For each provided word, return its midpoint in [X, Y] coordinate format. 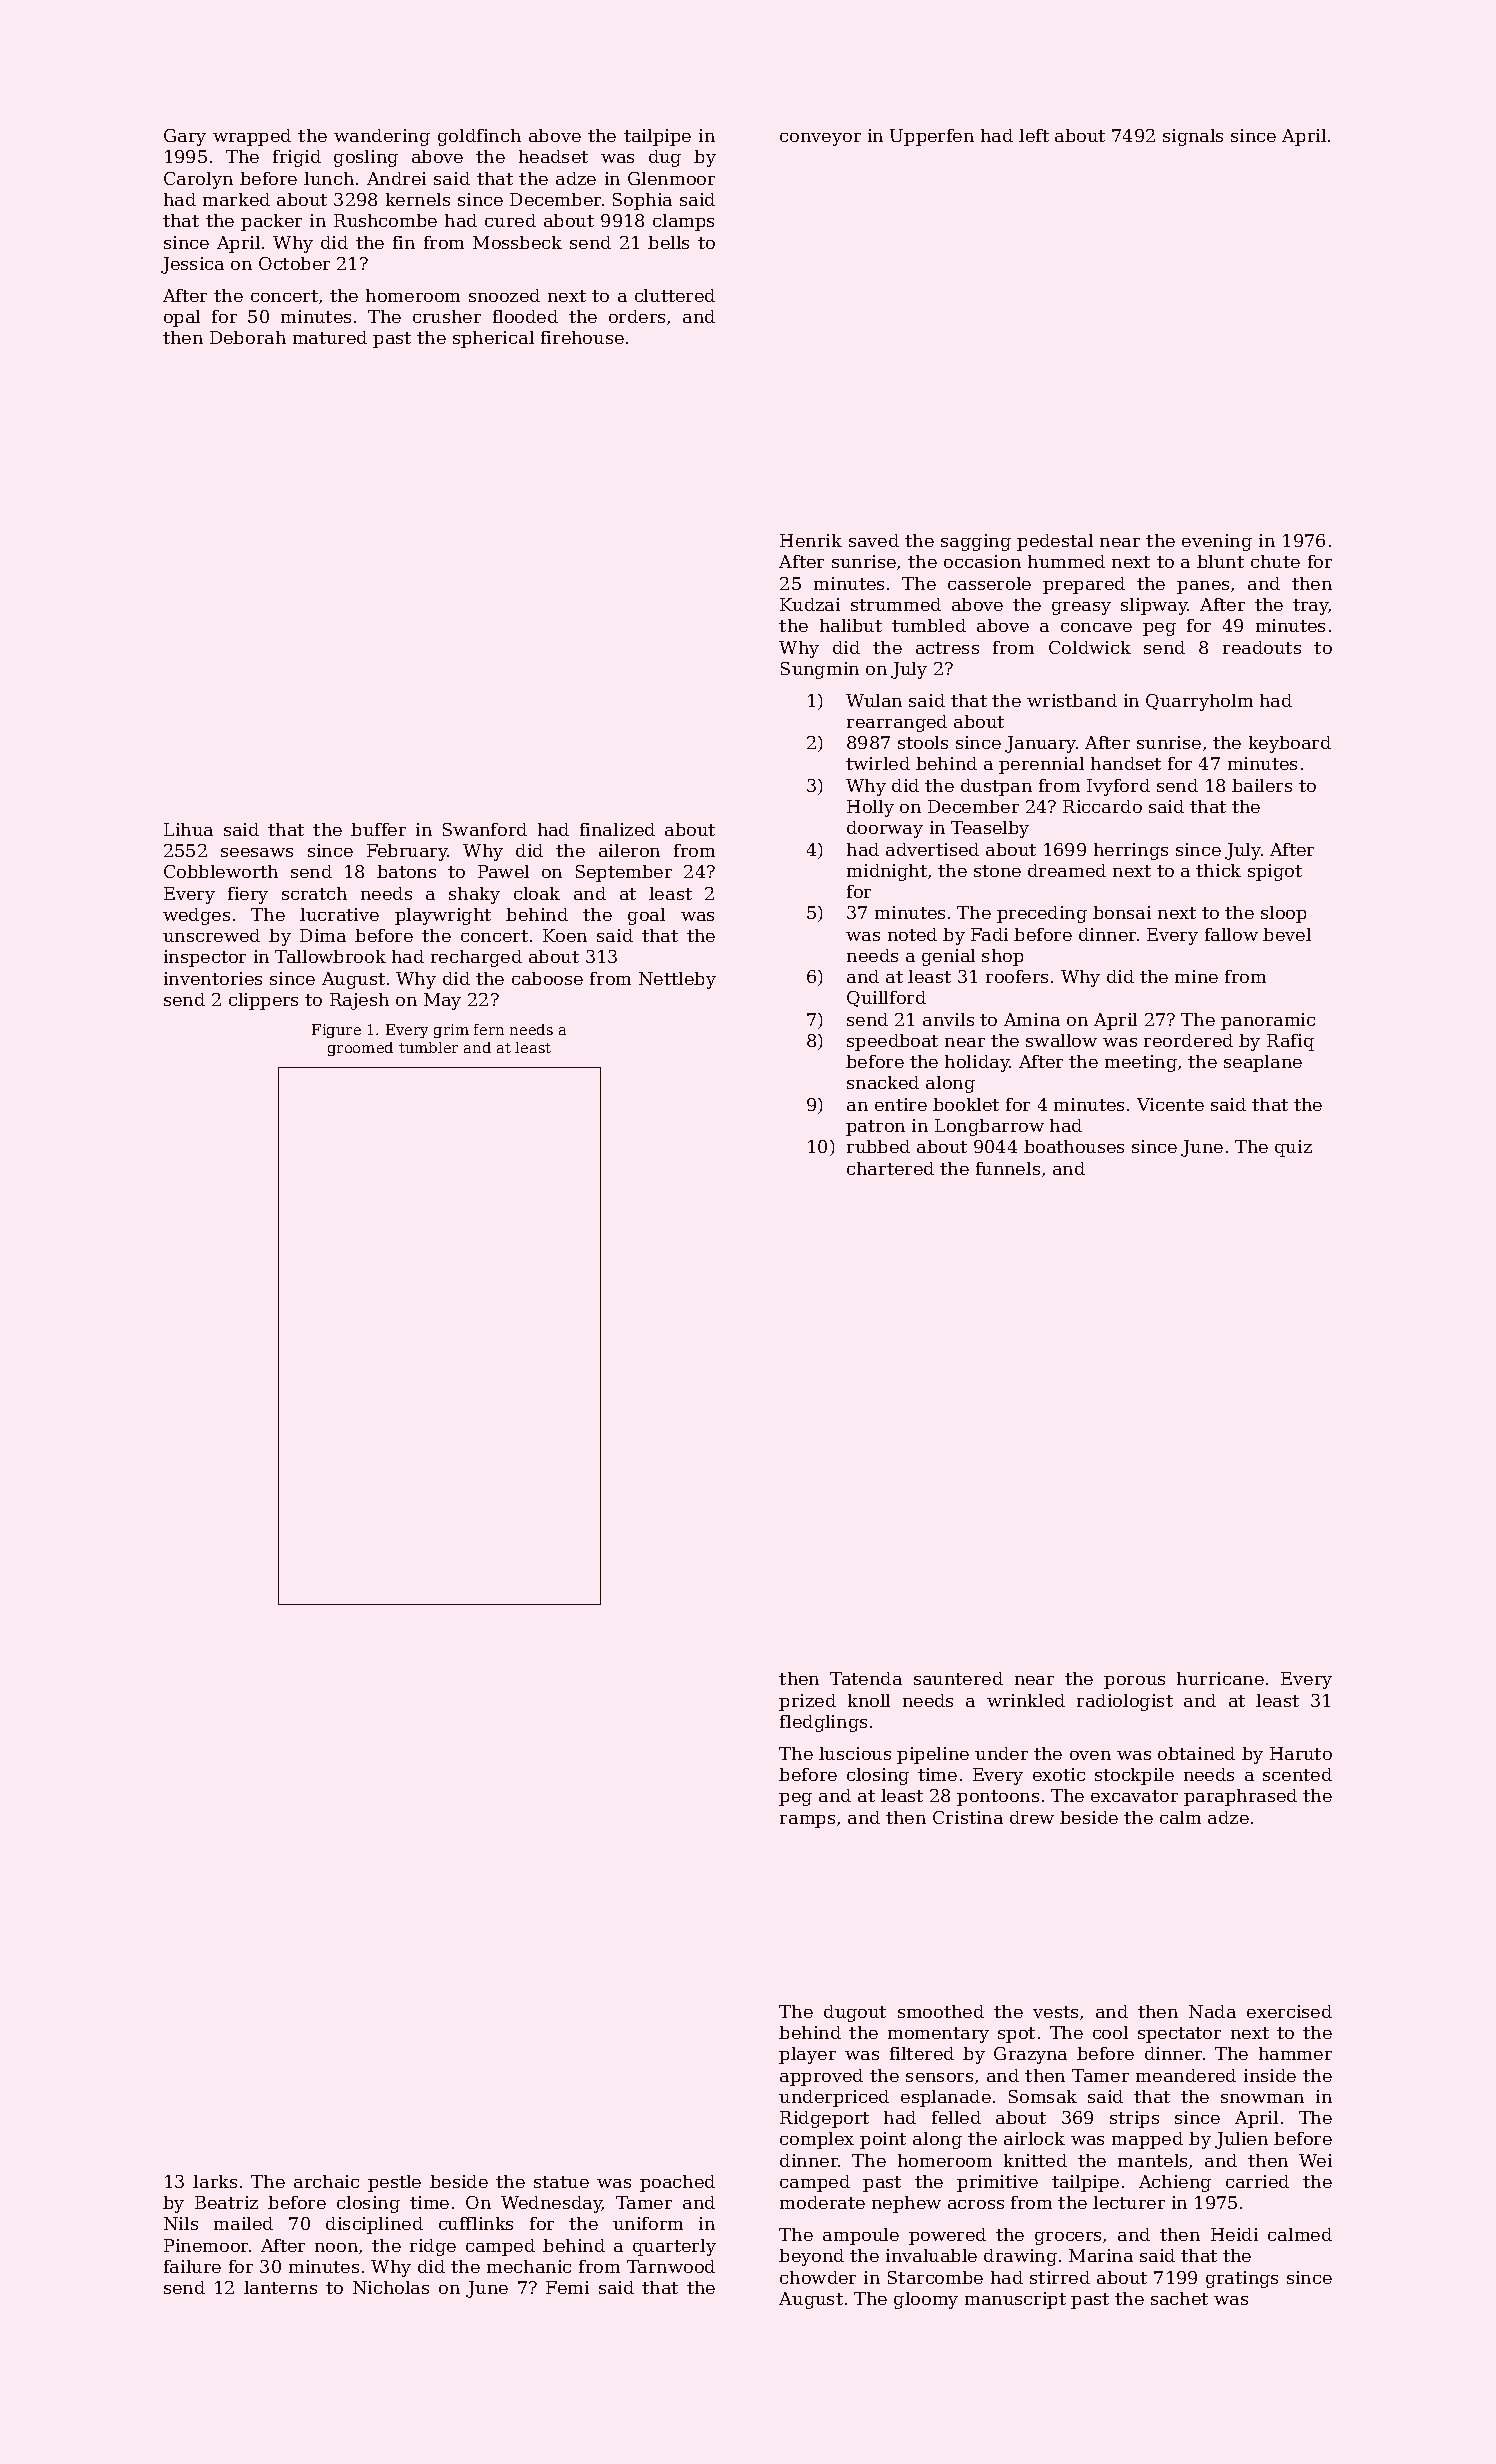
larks [215, 2181]
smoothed [941, 2011]
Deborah [248, 337]
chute [1275, 561]
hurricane [1220, 1678]
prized [807, 1702]
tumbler [428, 1047]
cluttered [675, 295]
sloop [1283, 914]
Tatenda [866, 1678]
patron [875, 1128]
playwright [443, 916]
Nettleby [677, 980]
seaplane [1263, 1063]
